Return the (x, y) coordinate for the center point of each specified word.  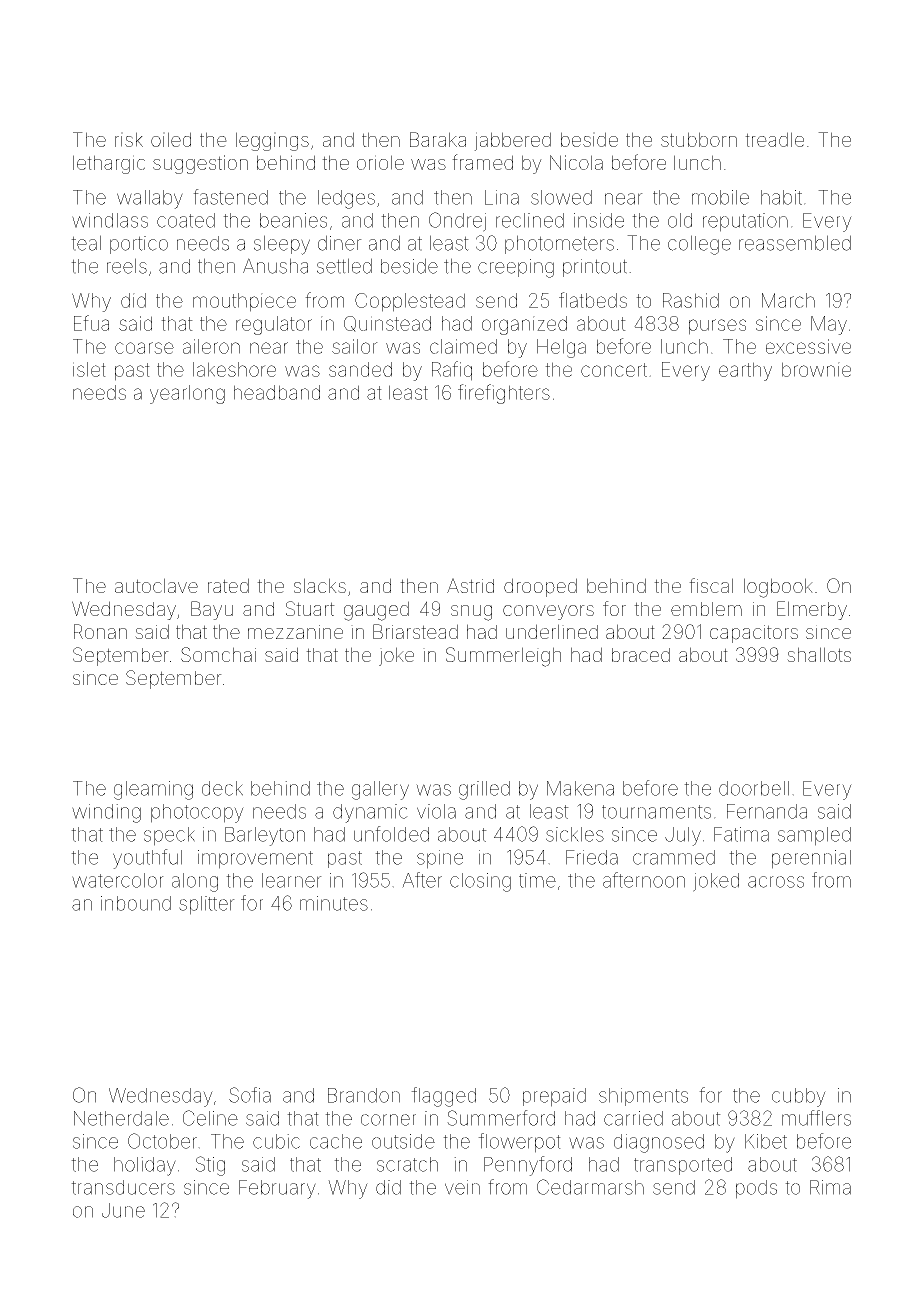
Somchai (218, 654)
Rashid (691, 300)
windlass (110, 220)
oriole (380, 162)
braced (641, 655)
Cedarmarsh (590, 1187)
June (123, 1210)
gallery (380, 790)
